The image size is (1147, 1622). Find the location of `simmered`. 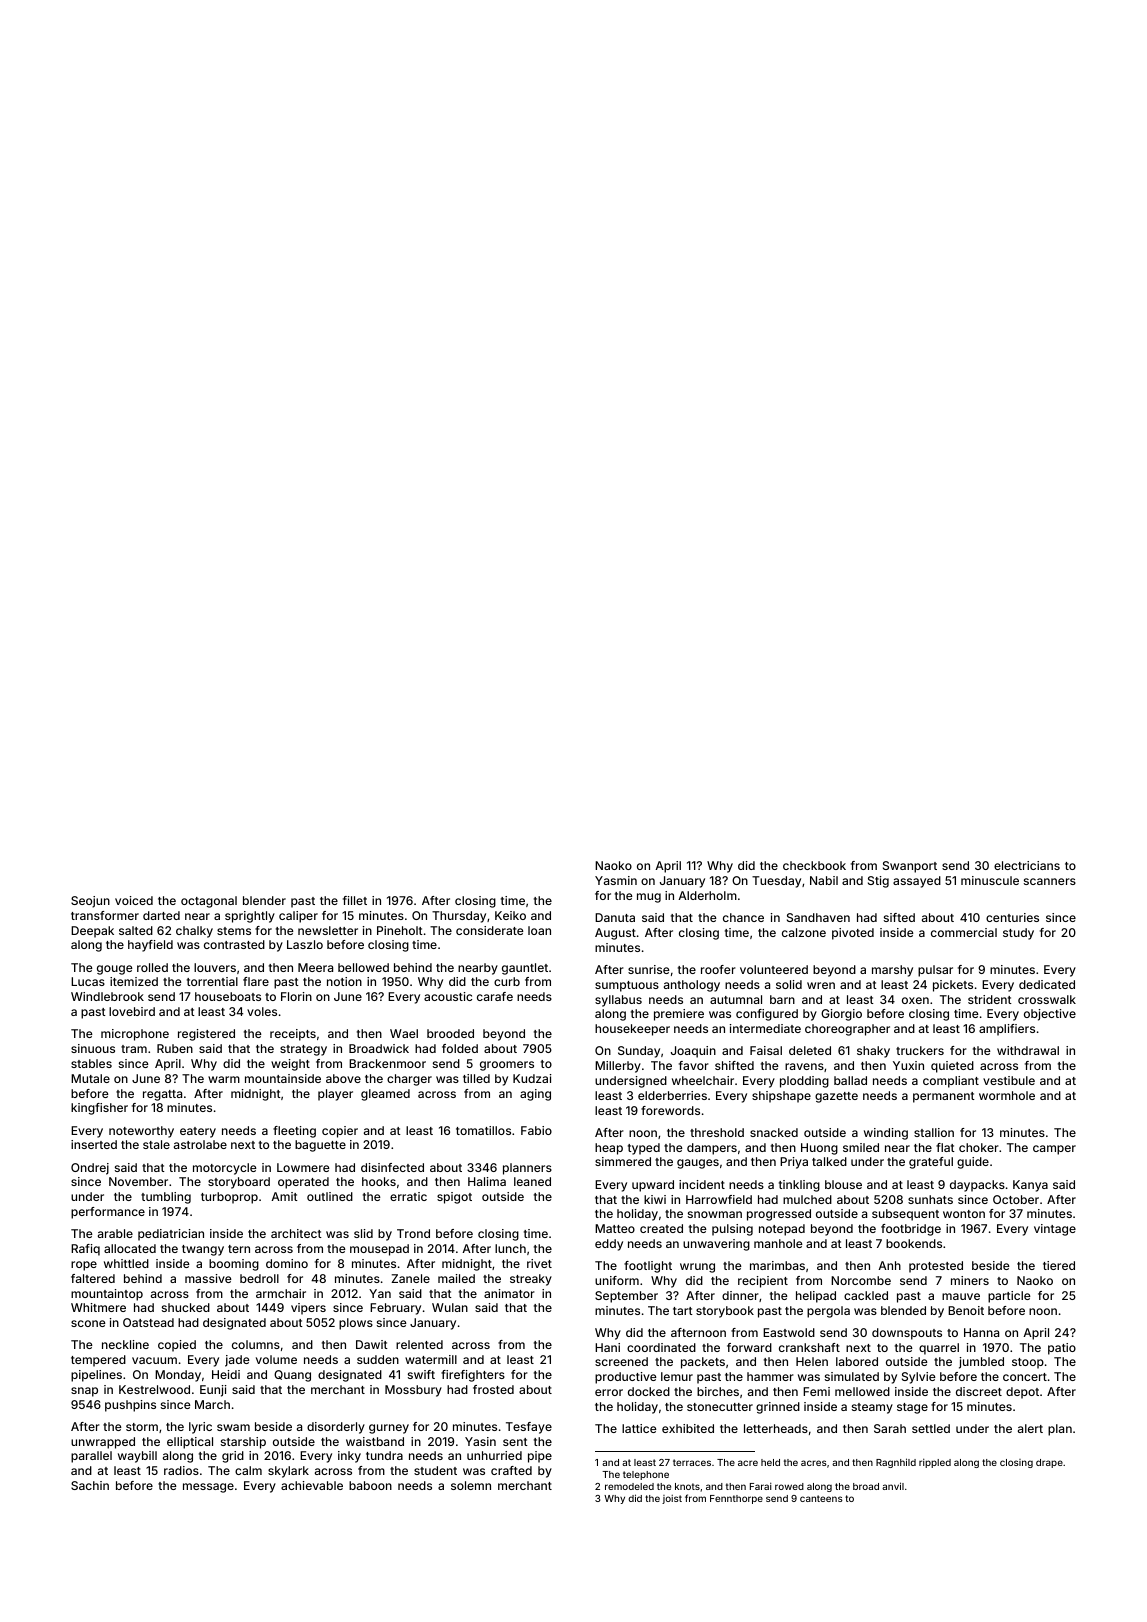

simmered is located at coordinates (623, 1161).
